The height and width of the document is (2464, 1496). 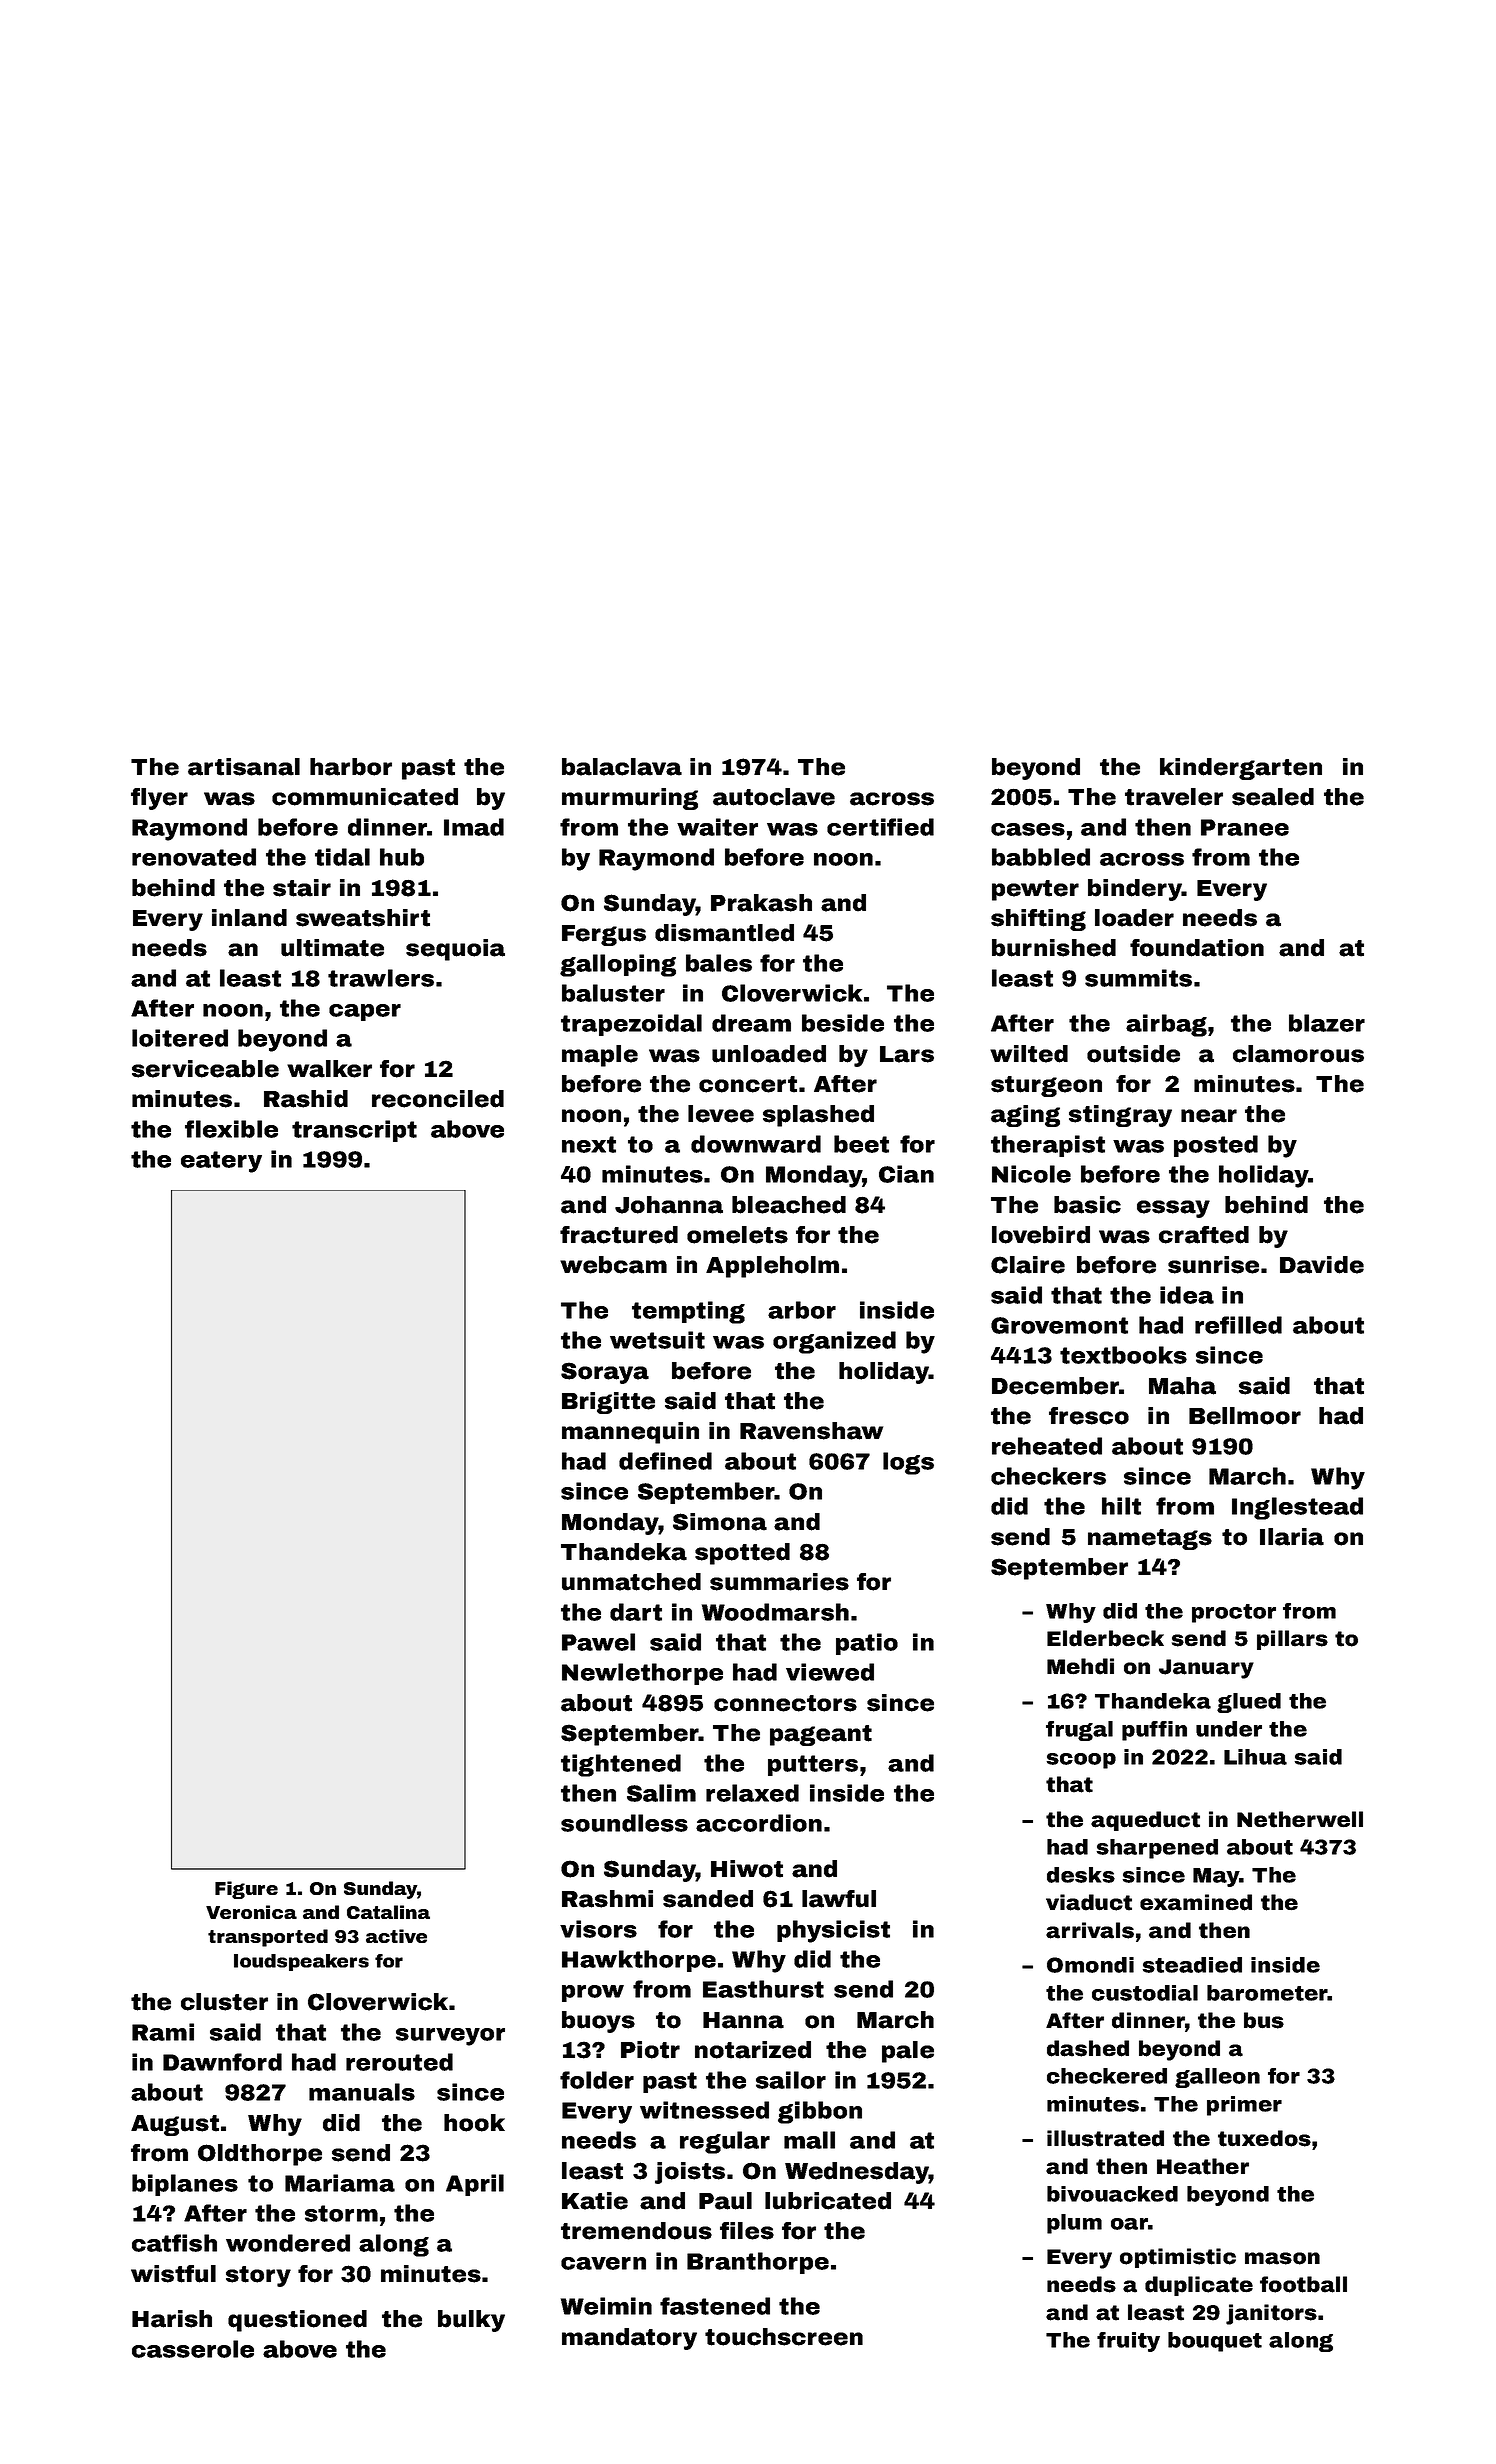 I want to click on questioned, so click(x=297, y=2321).
